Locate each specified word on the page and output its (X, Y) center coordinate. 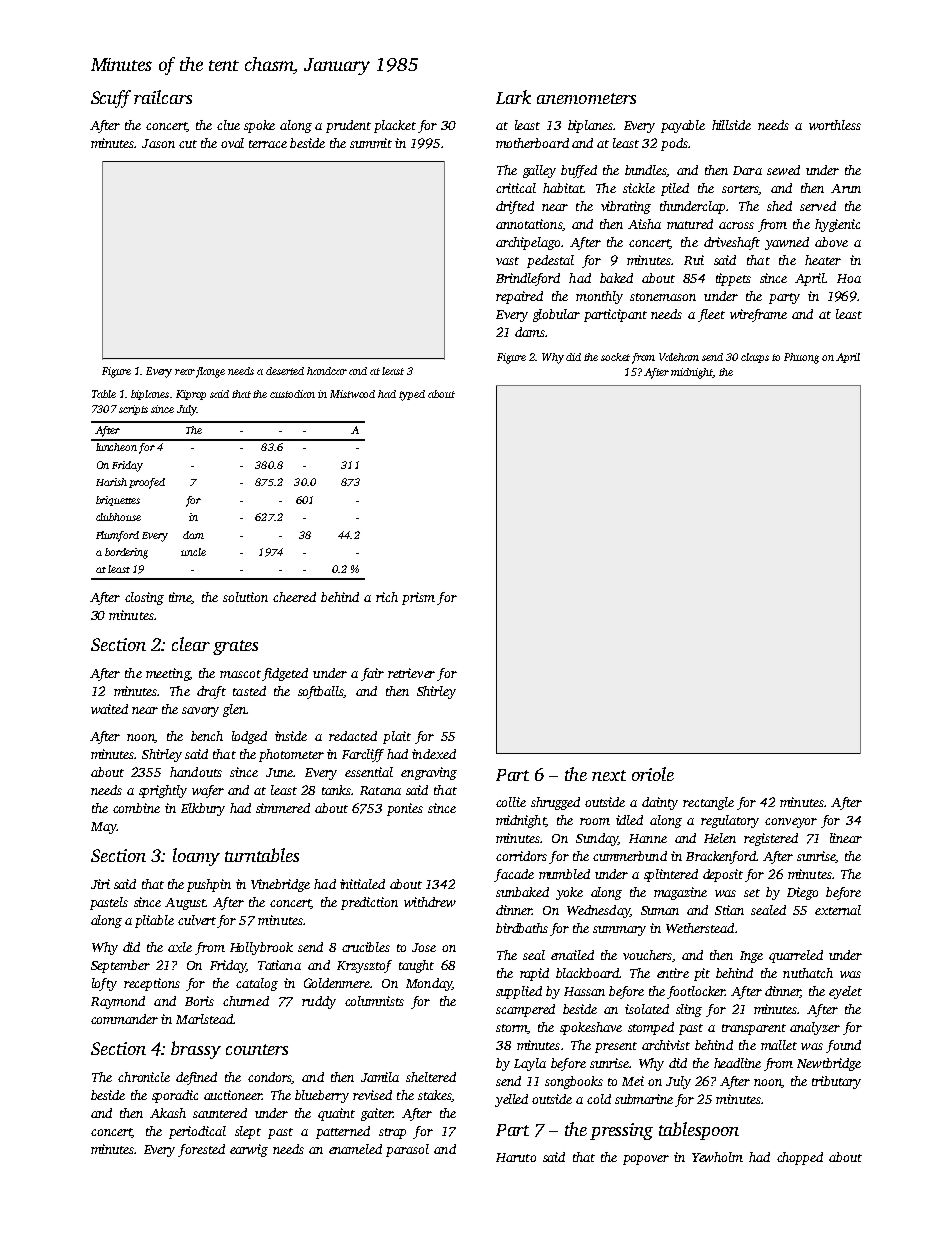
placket (395, 126)
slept (248, 1132)
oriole (653, 774)
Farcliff (363, 755)
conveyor (791, 823)
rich (387, 597)
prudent (348, 126)
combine (136, 808)
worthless (835, 125)
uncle (193, 552)
